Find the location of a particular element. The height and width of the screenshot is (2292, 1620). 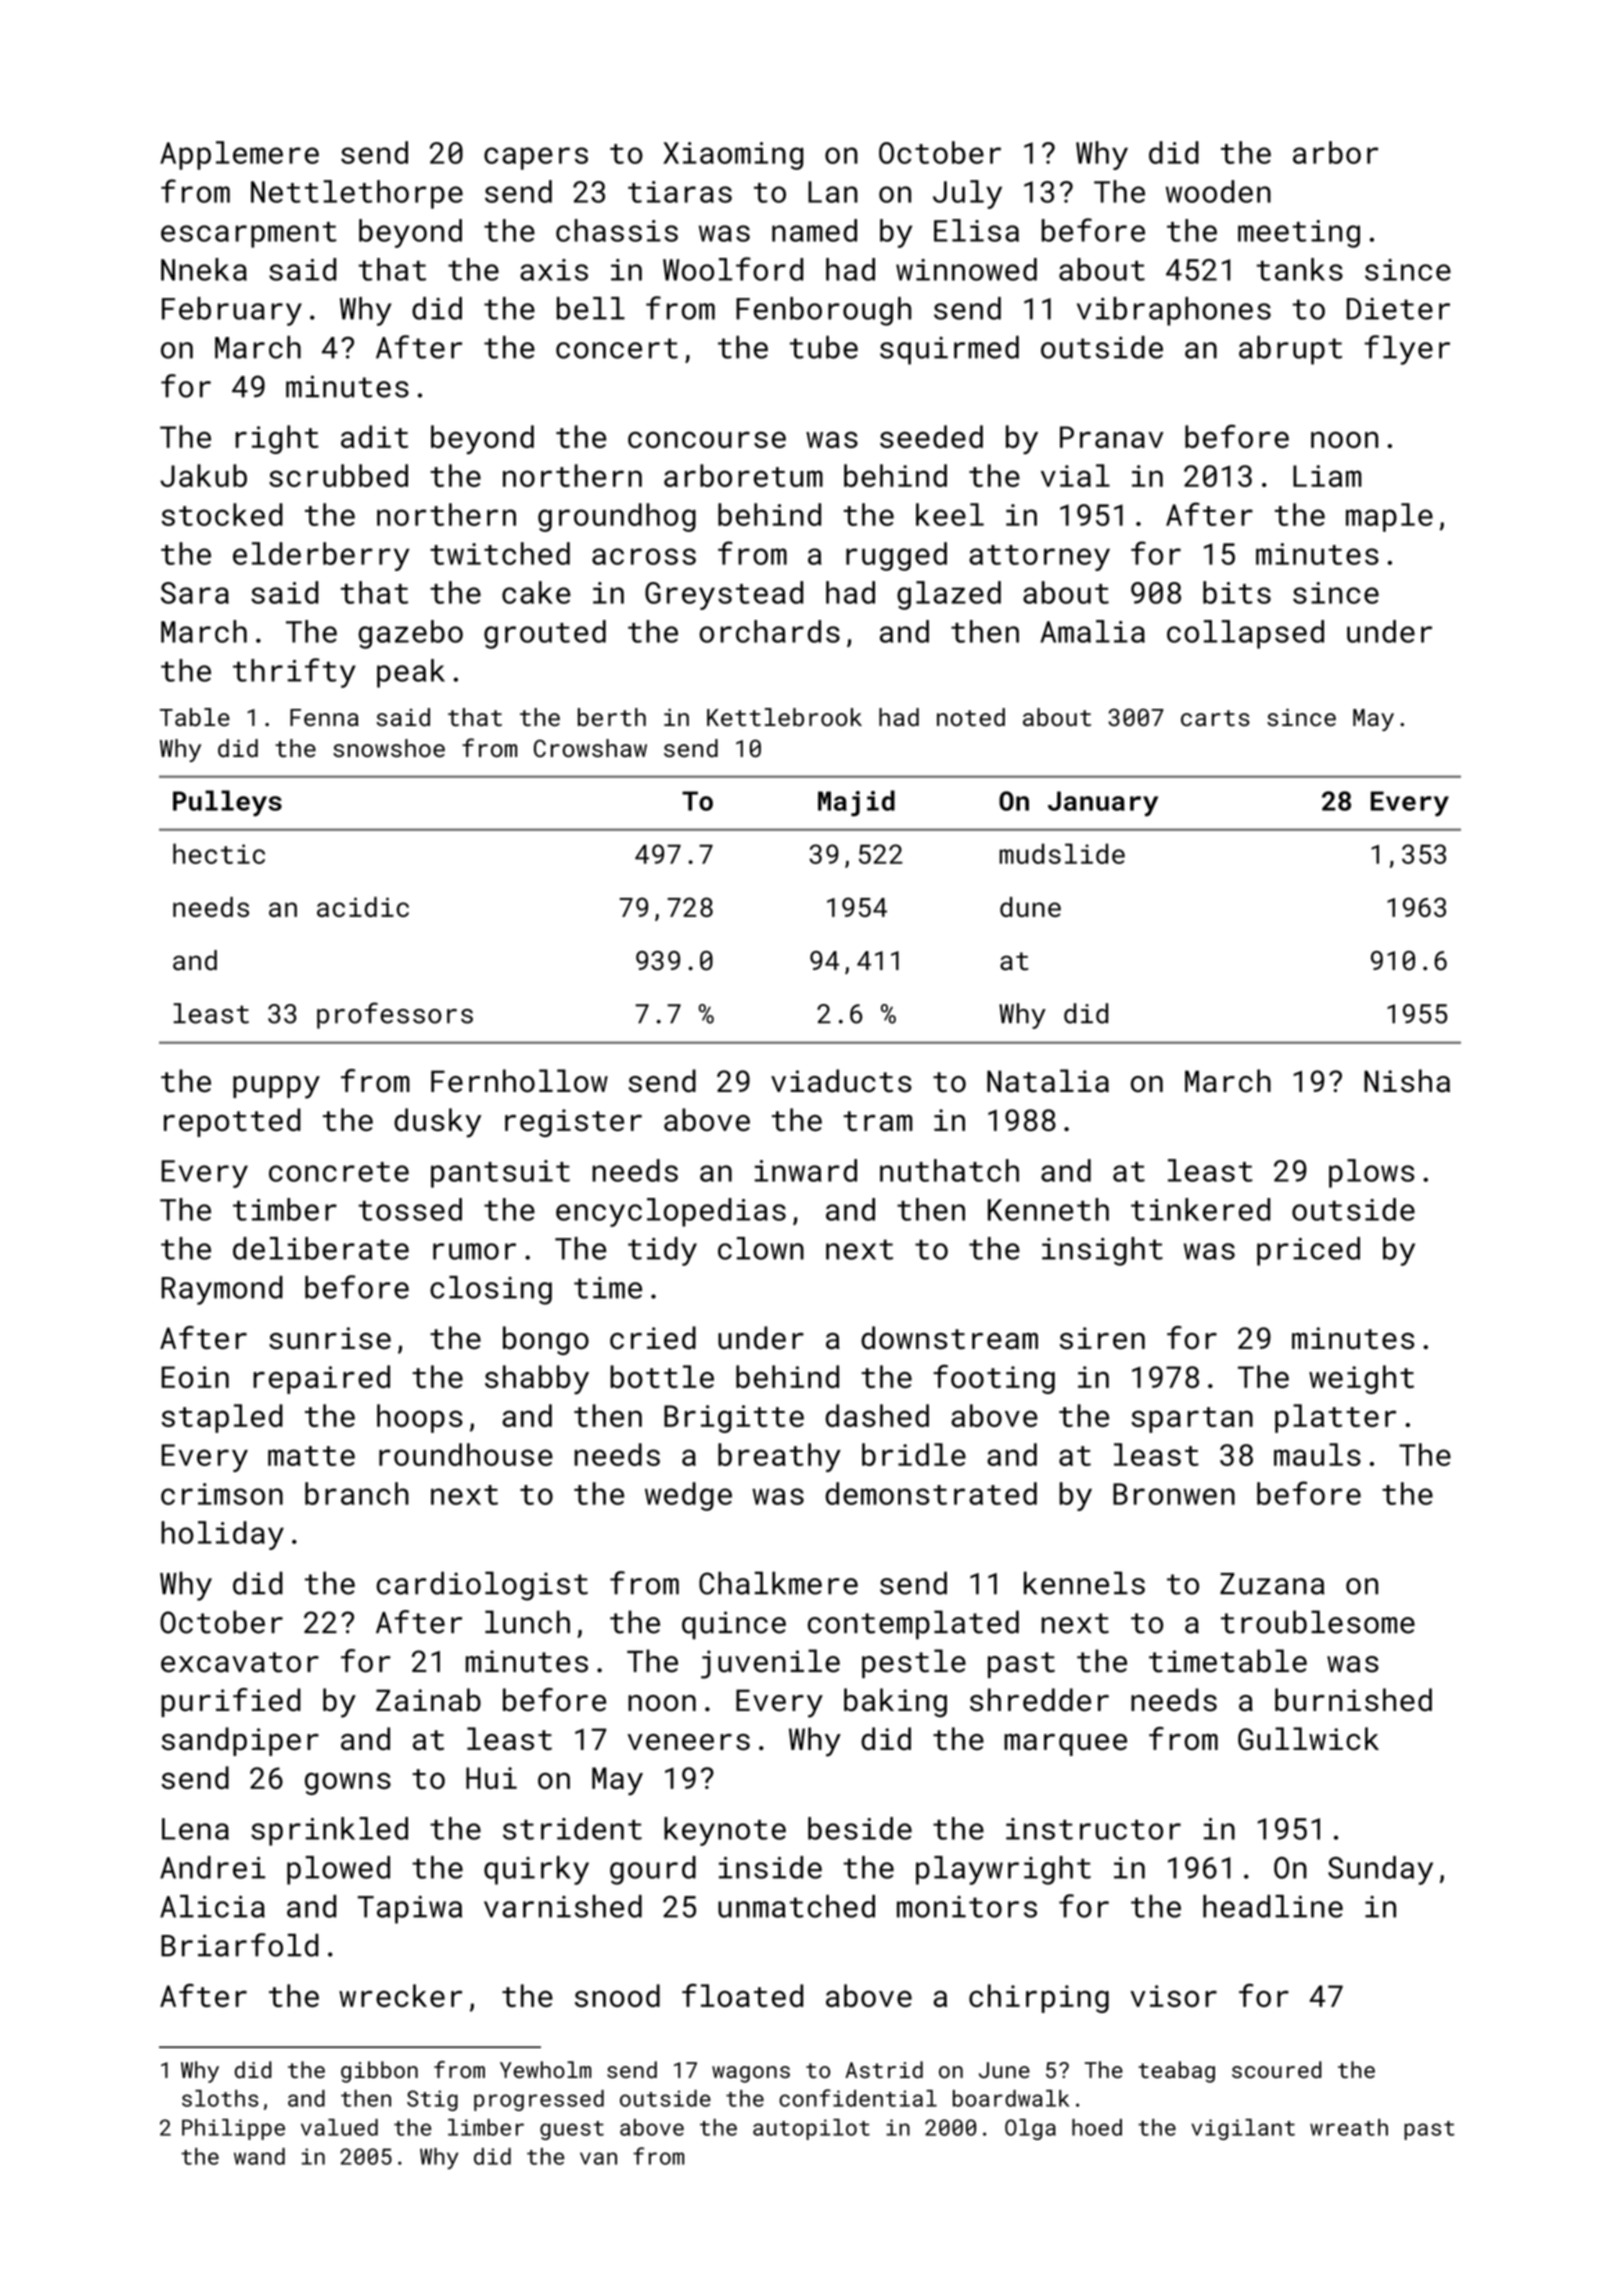

glazed is located at coordinates (949, 595).
